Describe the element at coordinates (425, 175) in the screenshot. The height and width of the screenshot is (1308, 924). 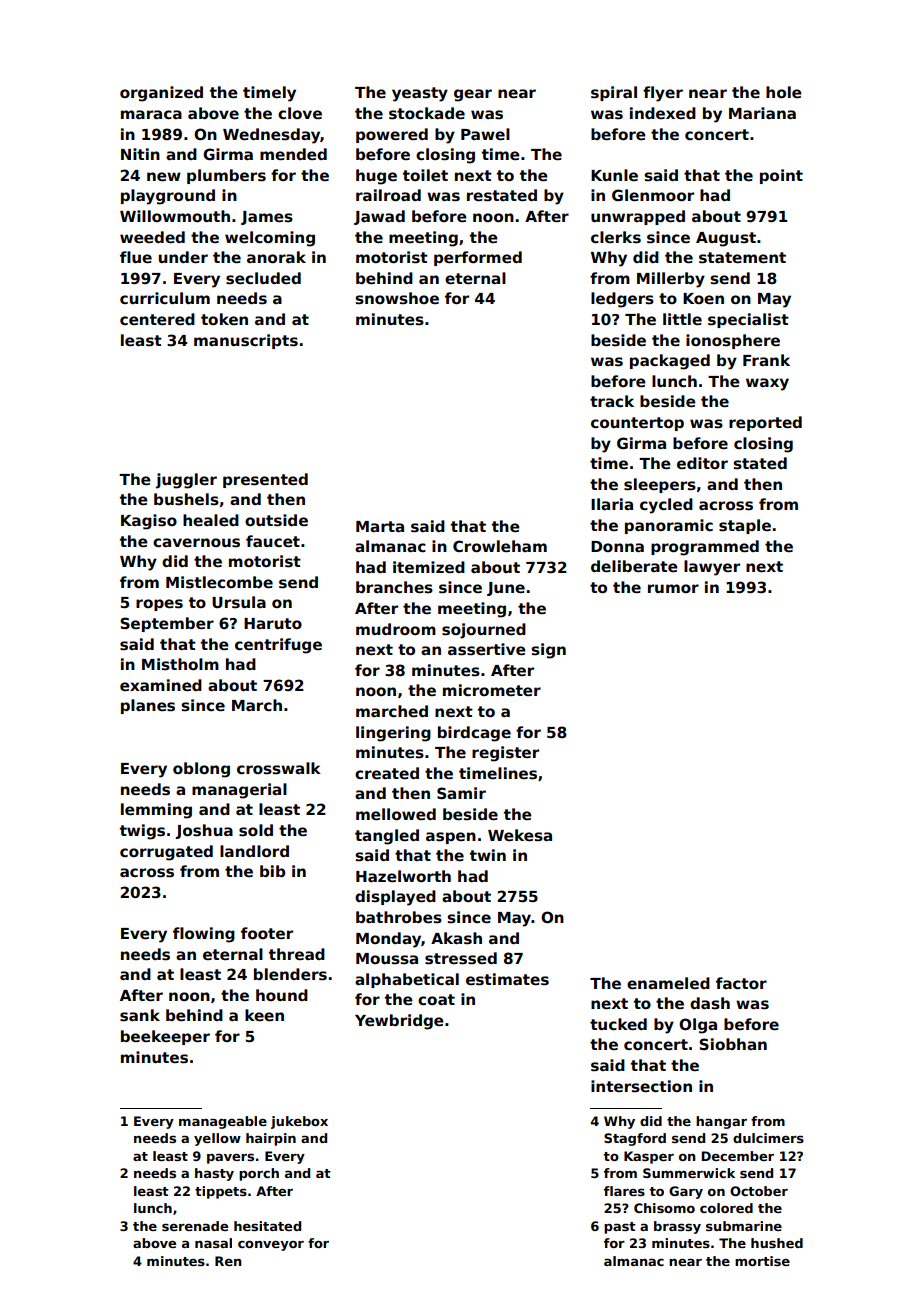
I see `toilet` at that location.
